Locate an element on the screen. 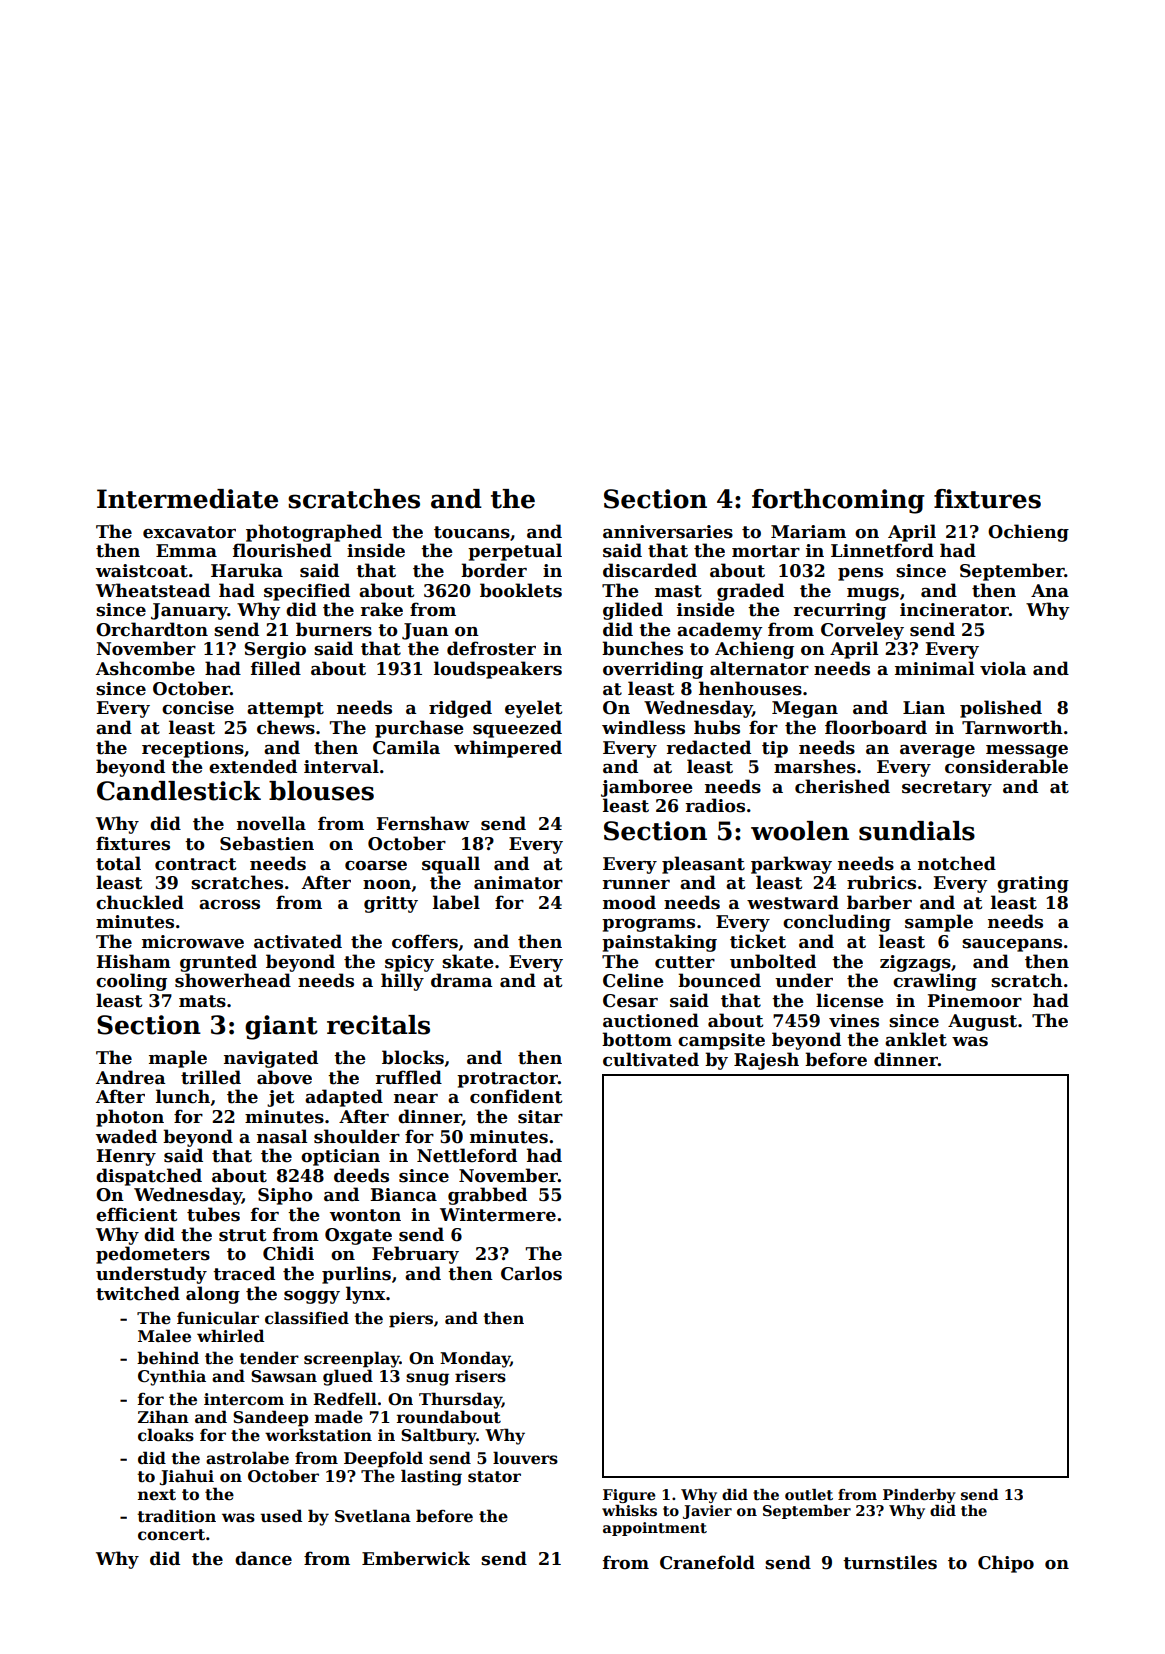 This screenshot has height=1654, width=1165. Rajesh is located at coordinates (766, 1061).
